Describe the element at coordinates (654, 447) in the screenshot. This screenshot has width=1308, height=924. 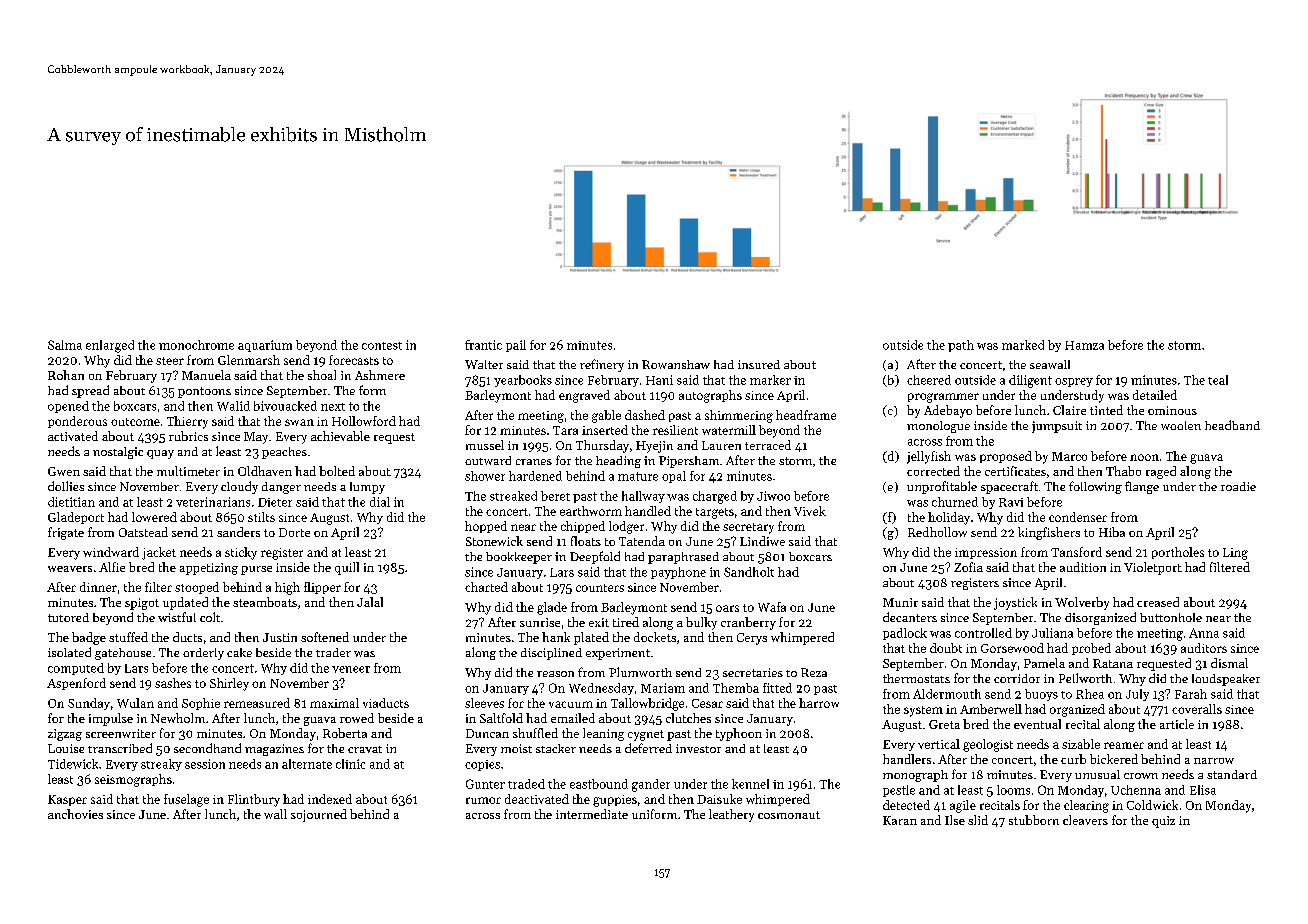
I see `Hyejin` at that location.
